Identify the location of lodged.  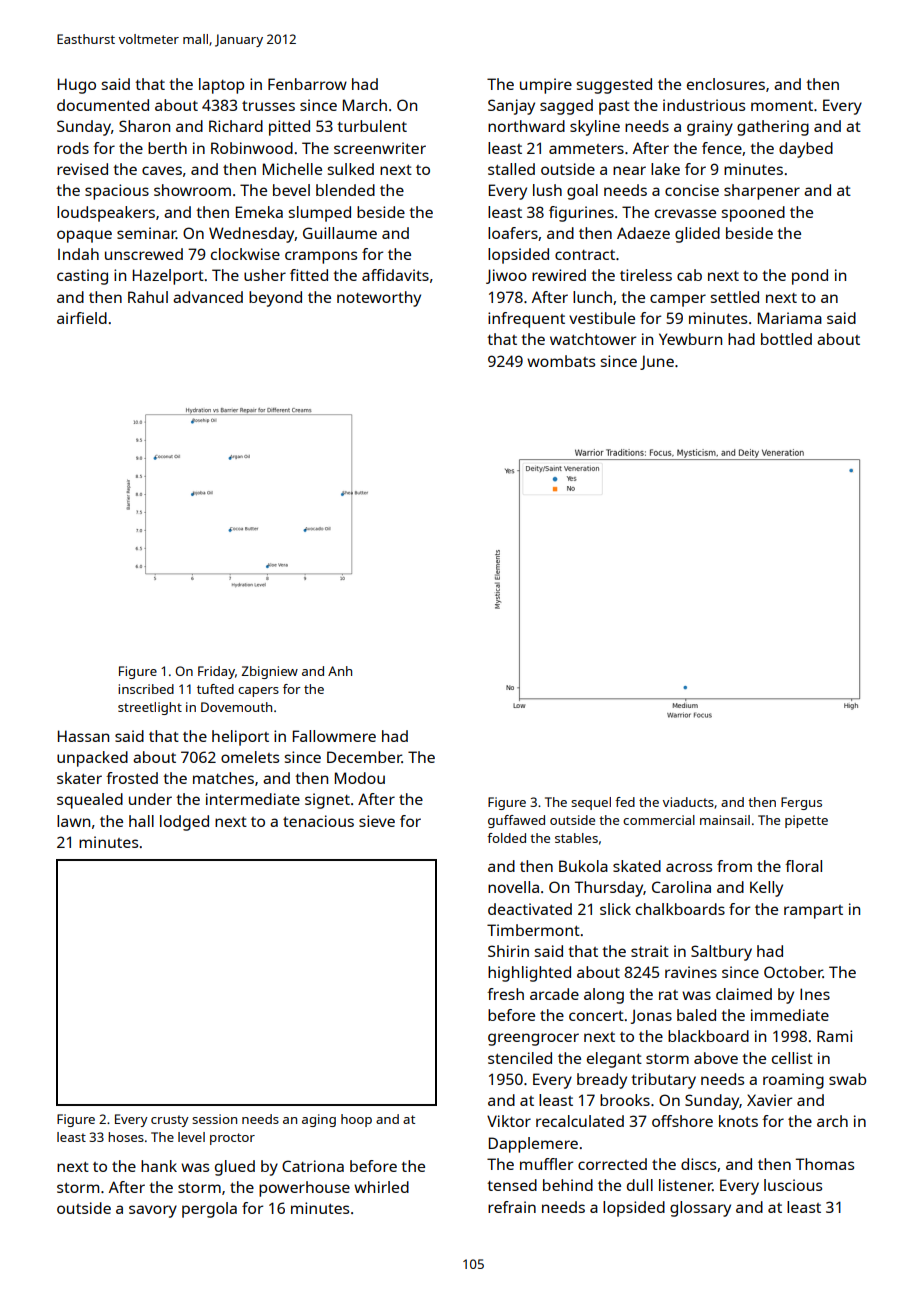
(184, 823).
